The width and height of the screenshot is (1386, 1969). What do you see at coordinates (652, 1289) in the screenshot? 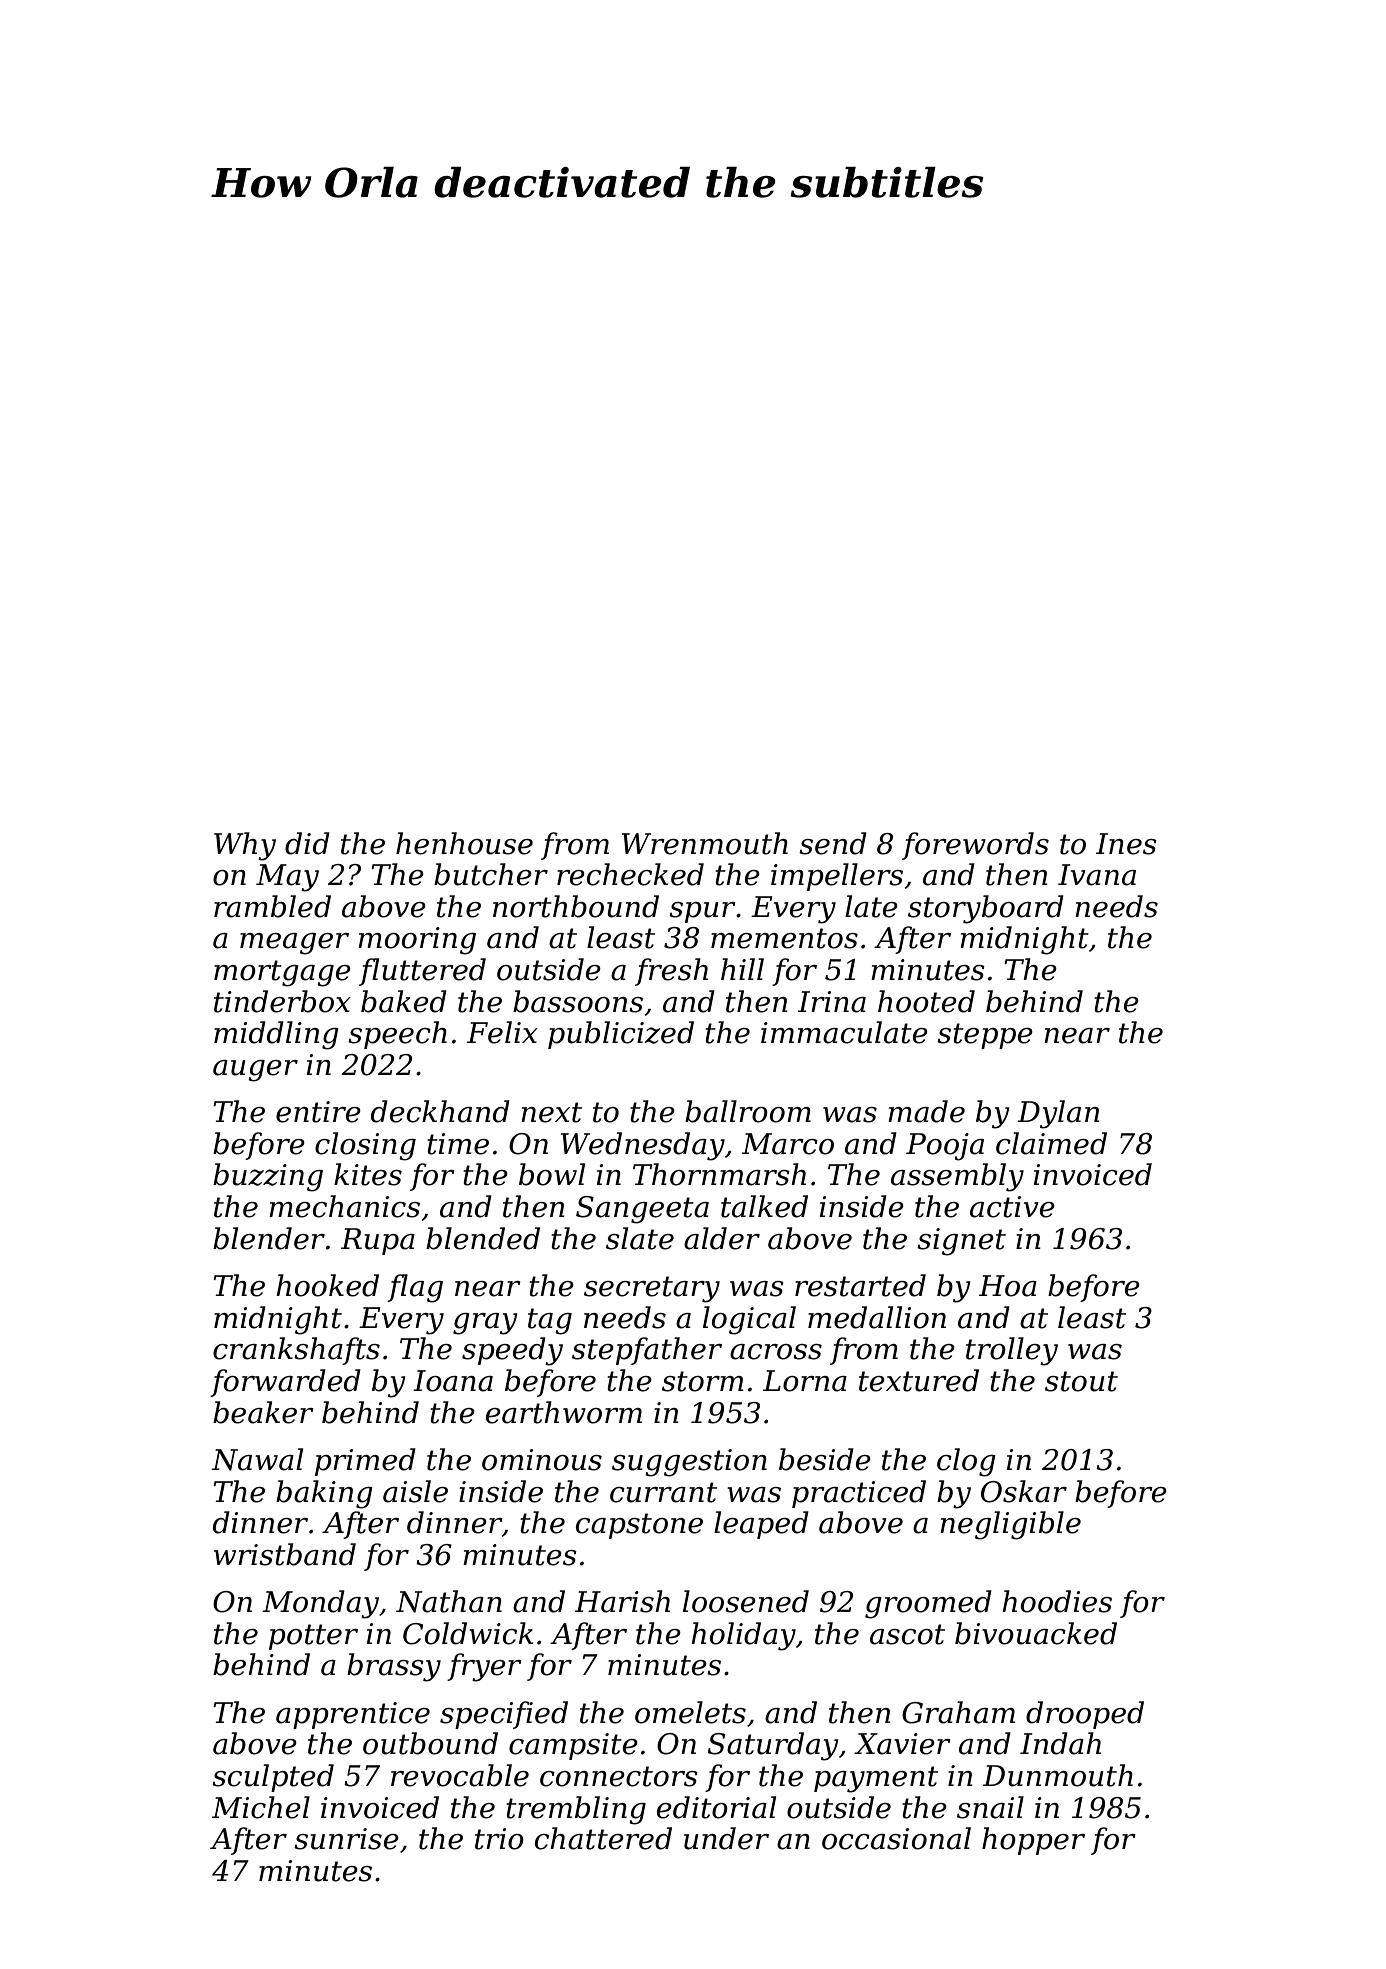
I see `secretary` at bounding box center [652, 1289].
